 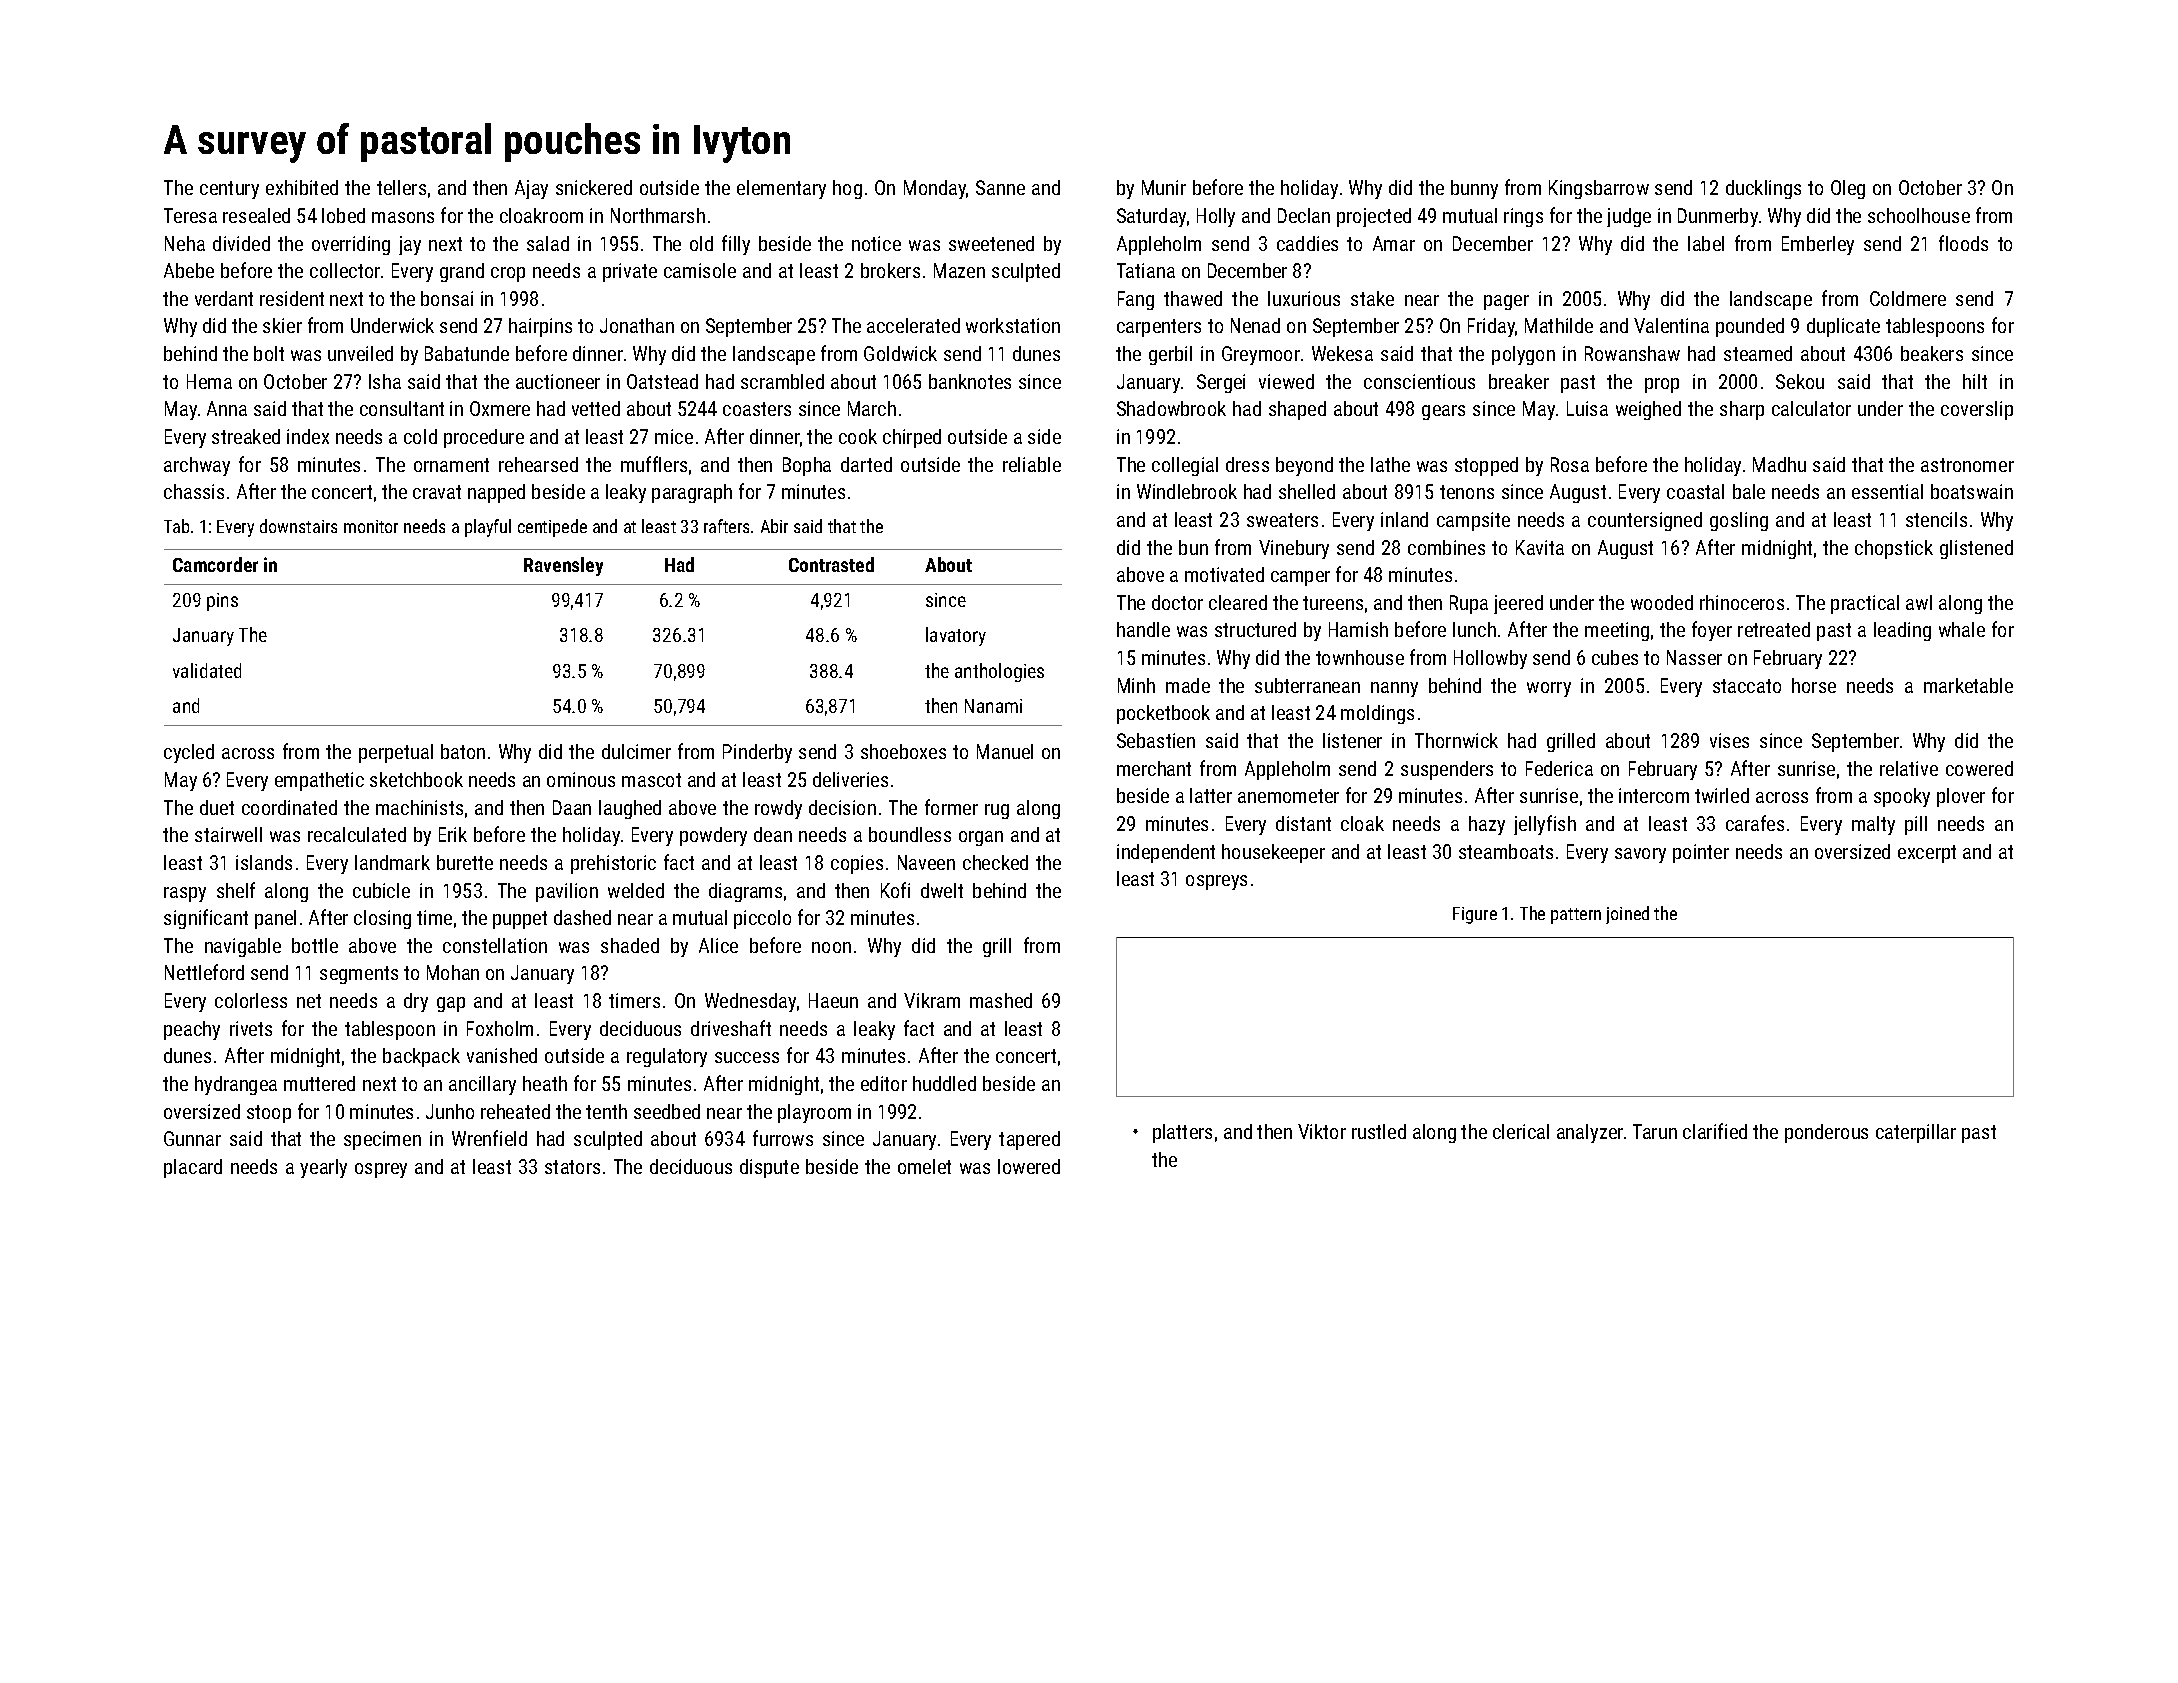 What do you see at coordinates (1936, 519) in the image?
I see `stencils` at bounding box center [1936, 519].
